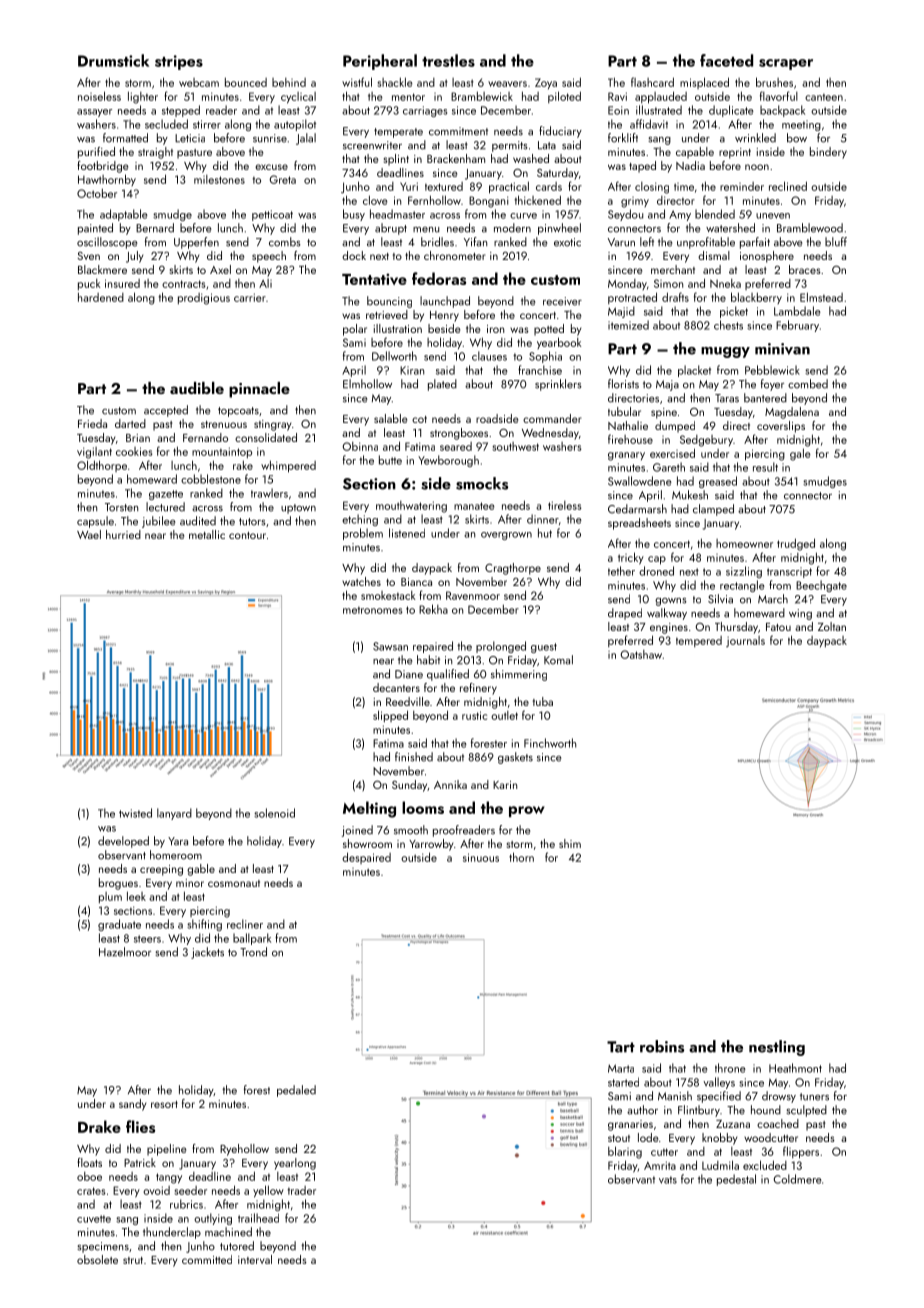 The height and width of the image is (1308, 924). What do you see at coordinates (821, 586) in the image?
I see `Beechgate` at bounding box center [821, 586].
